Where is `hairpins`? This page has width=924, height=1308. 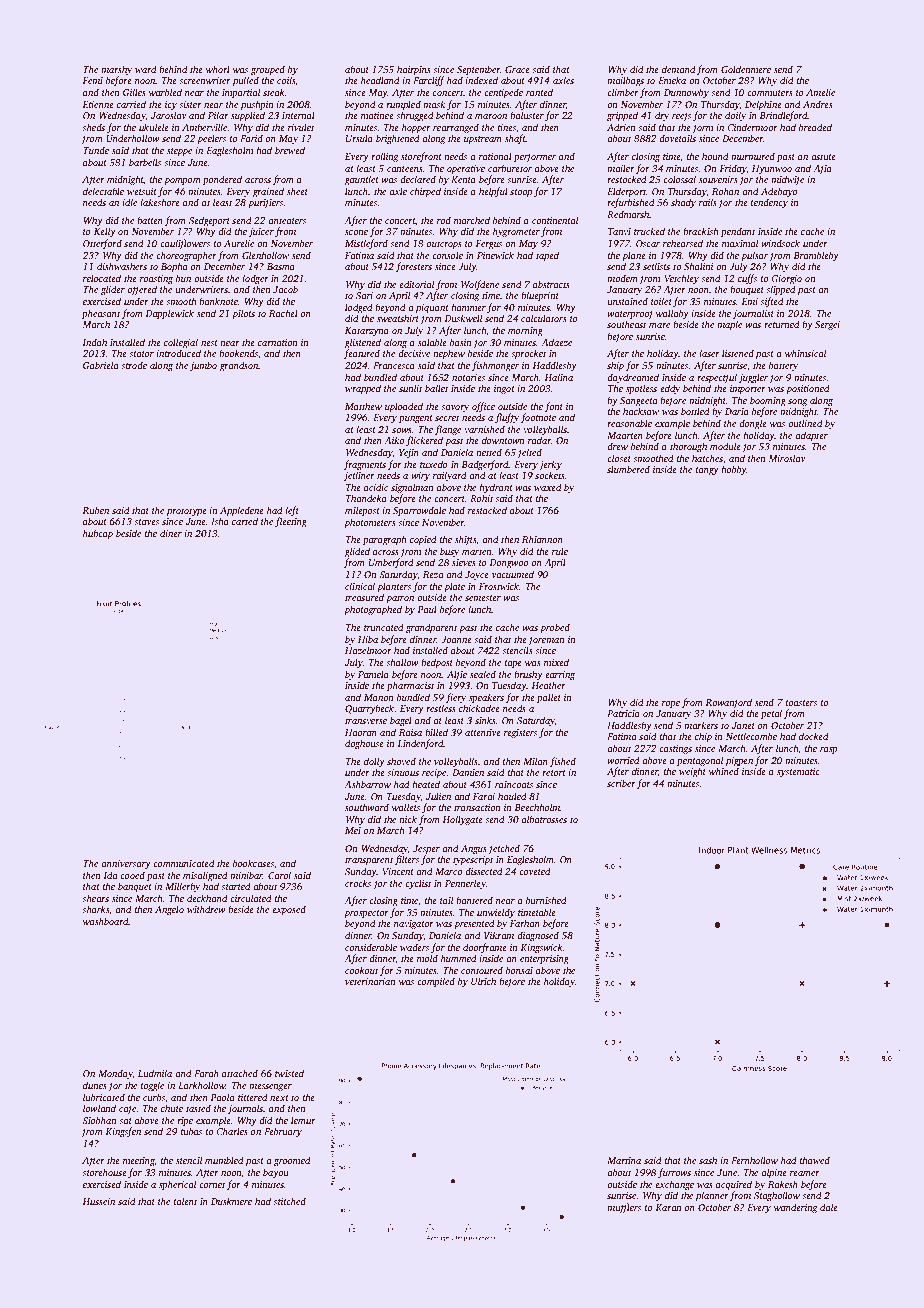
hairpins is located at coordinates (414, 70).
